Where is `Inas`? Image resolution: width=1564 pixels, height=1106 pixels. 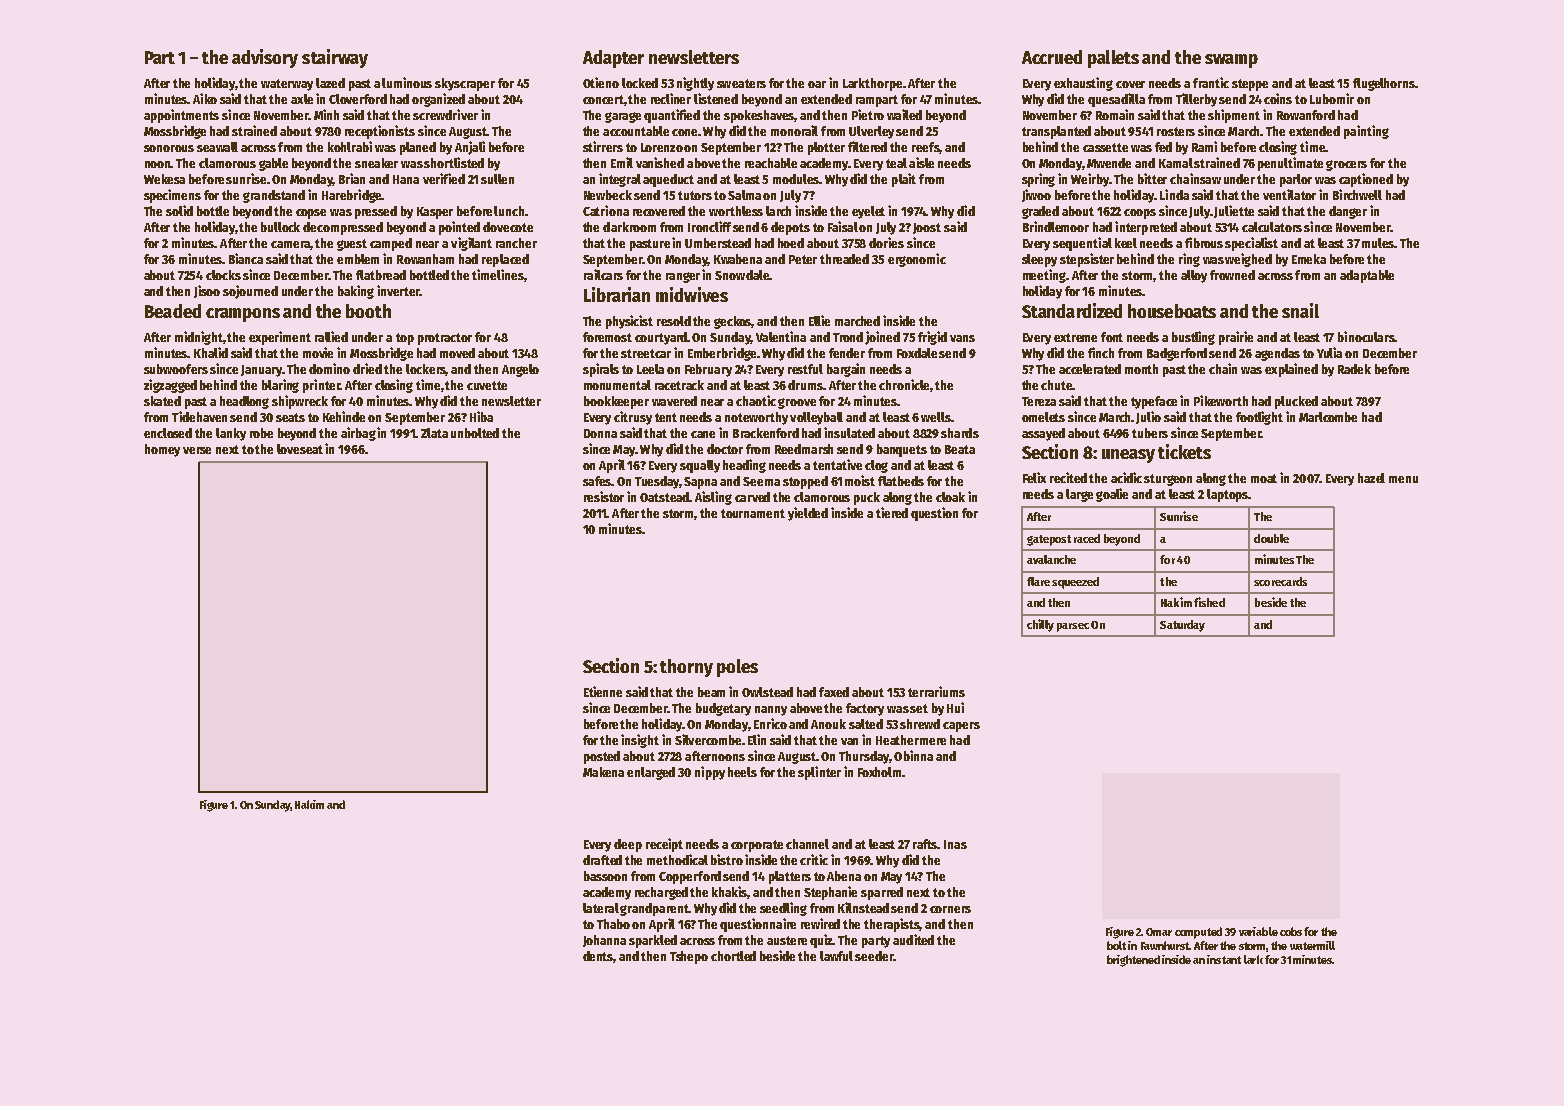
Inas is located at coordinates (955, 844).
